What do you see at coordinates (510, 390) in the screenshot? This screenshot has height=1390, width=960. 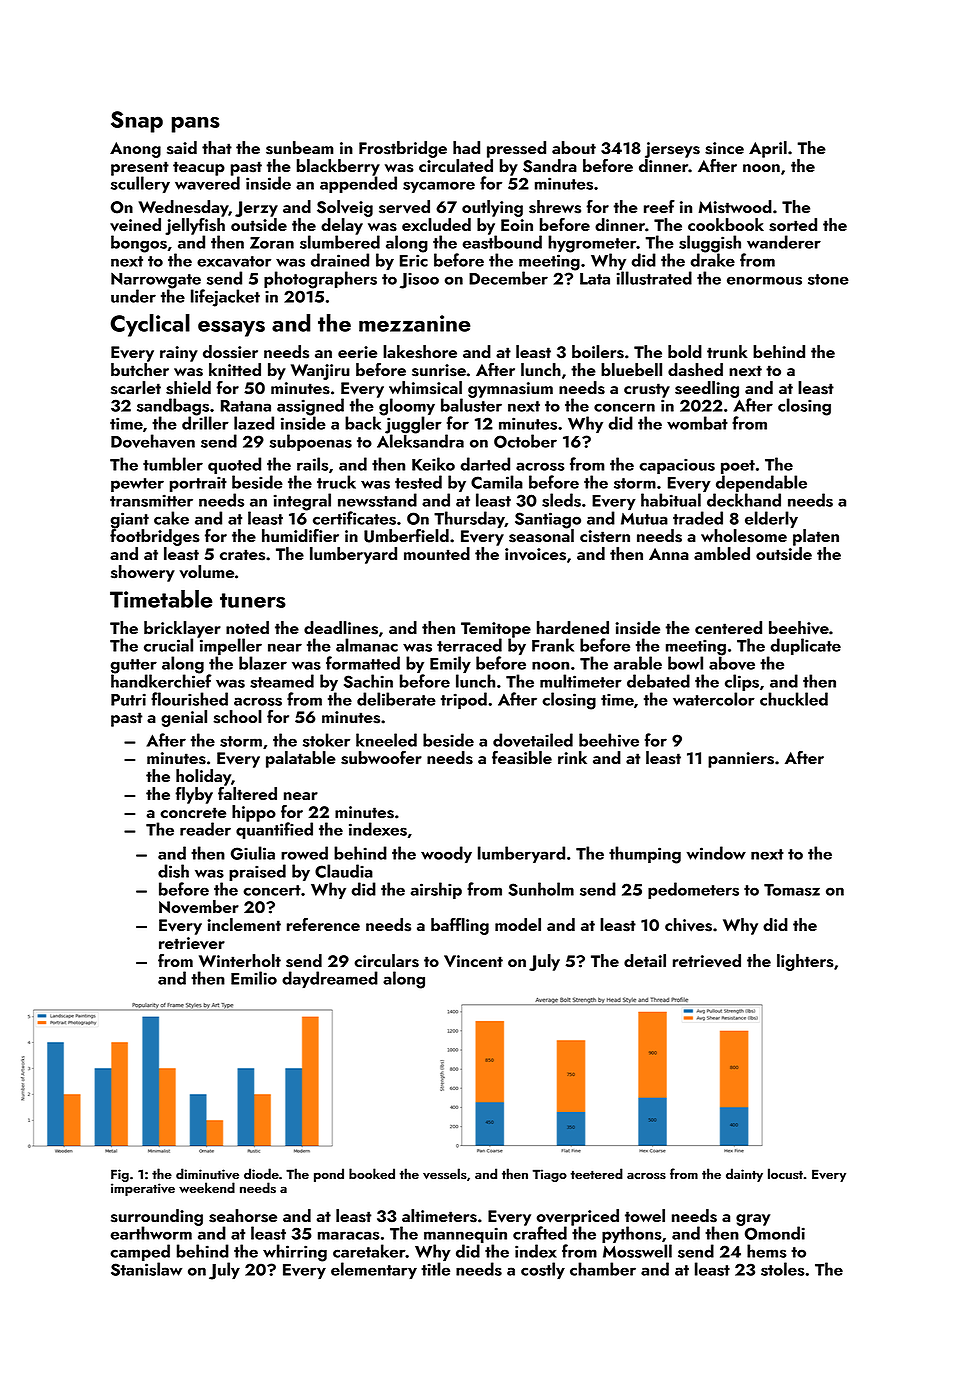 I see `gymnasium` at bounding box center [510, 390].
